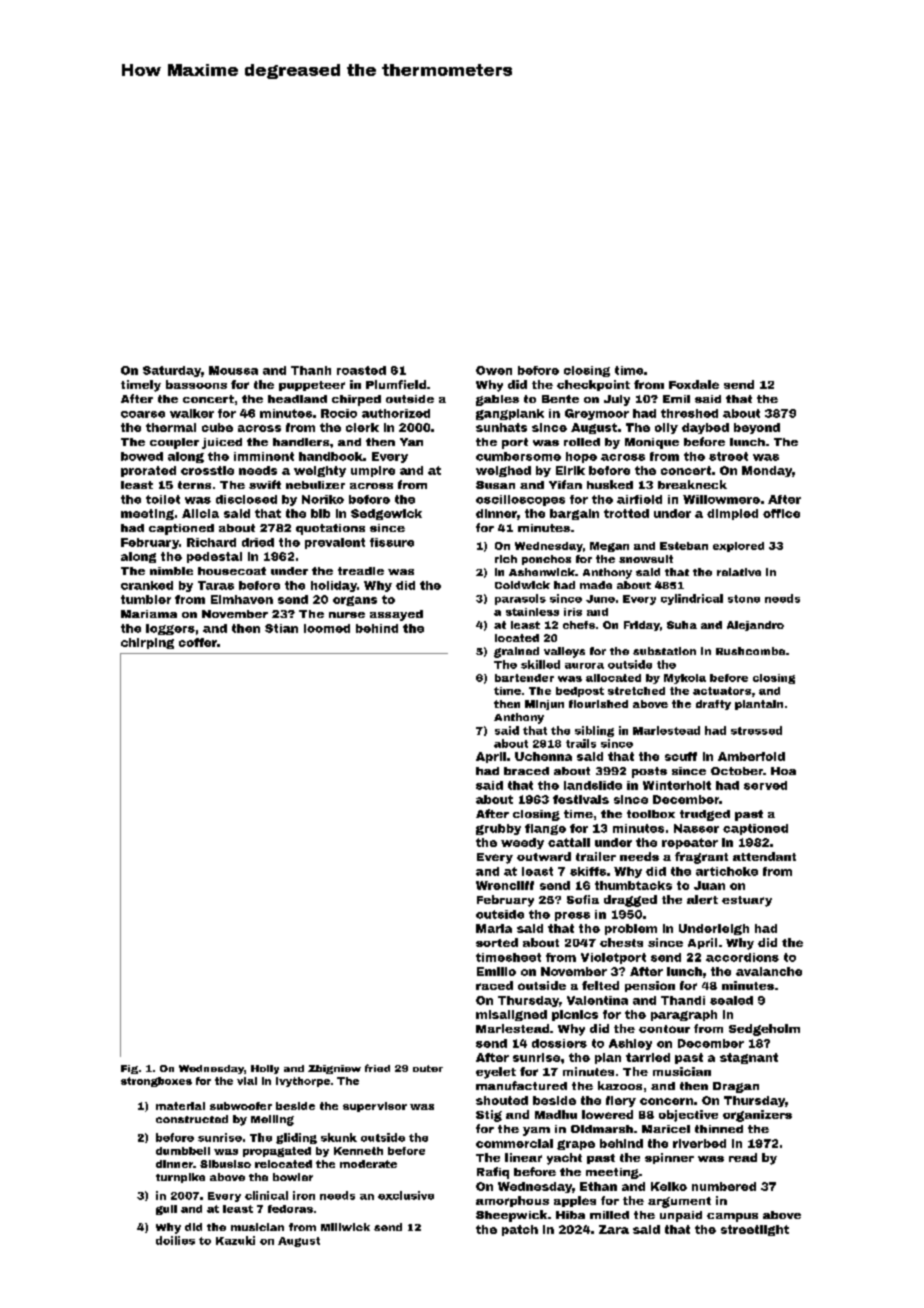 This screenshot has height=1308, width=924. I want to click on headland, so click(297, 399).
